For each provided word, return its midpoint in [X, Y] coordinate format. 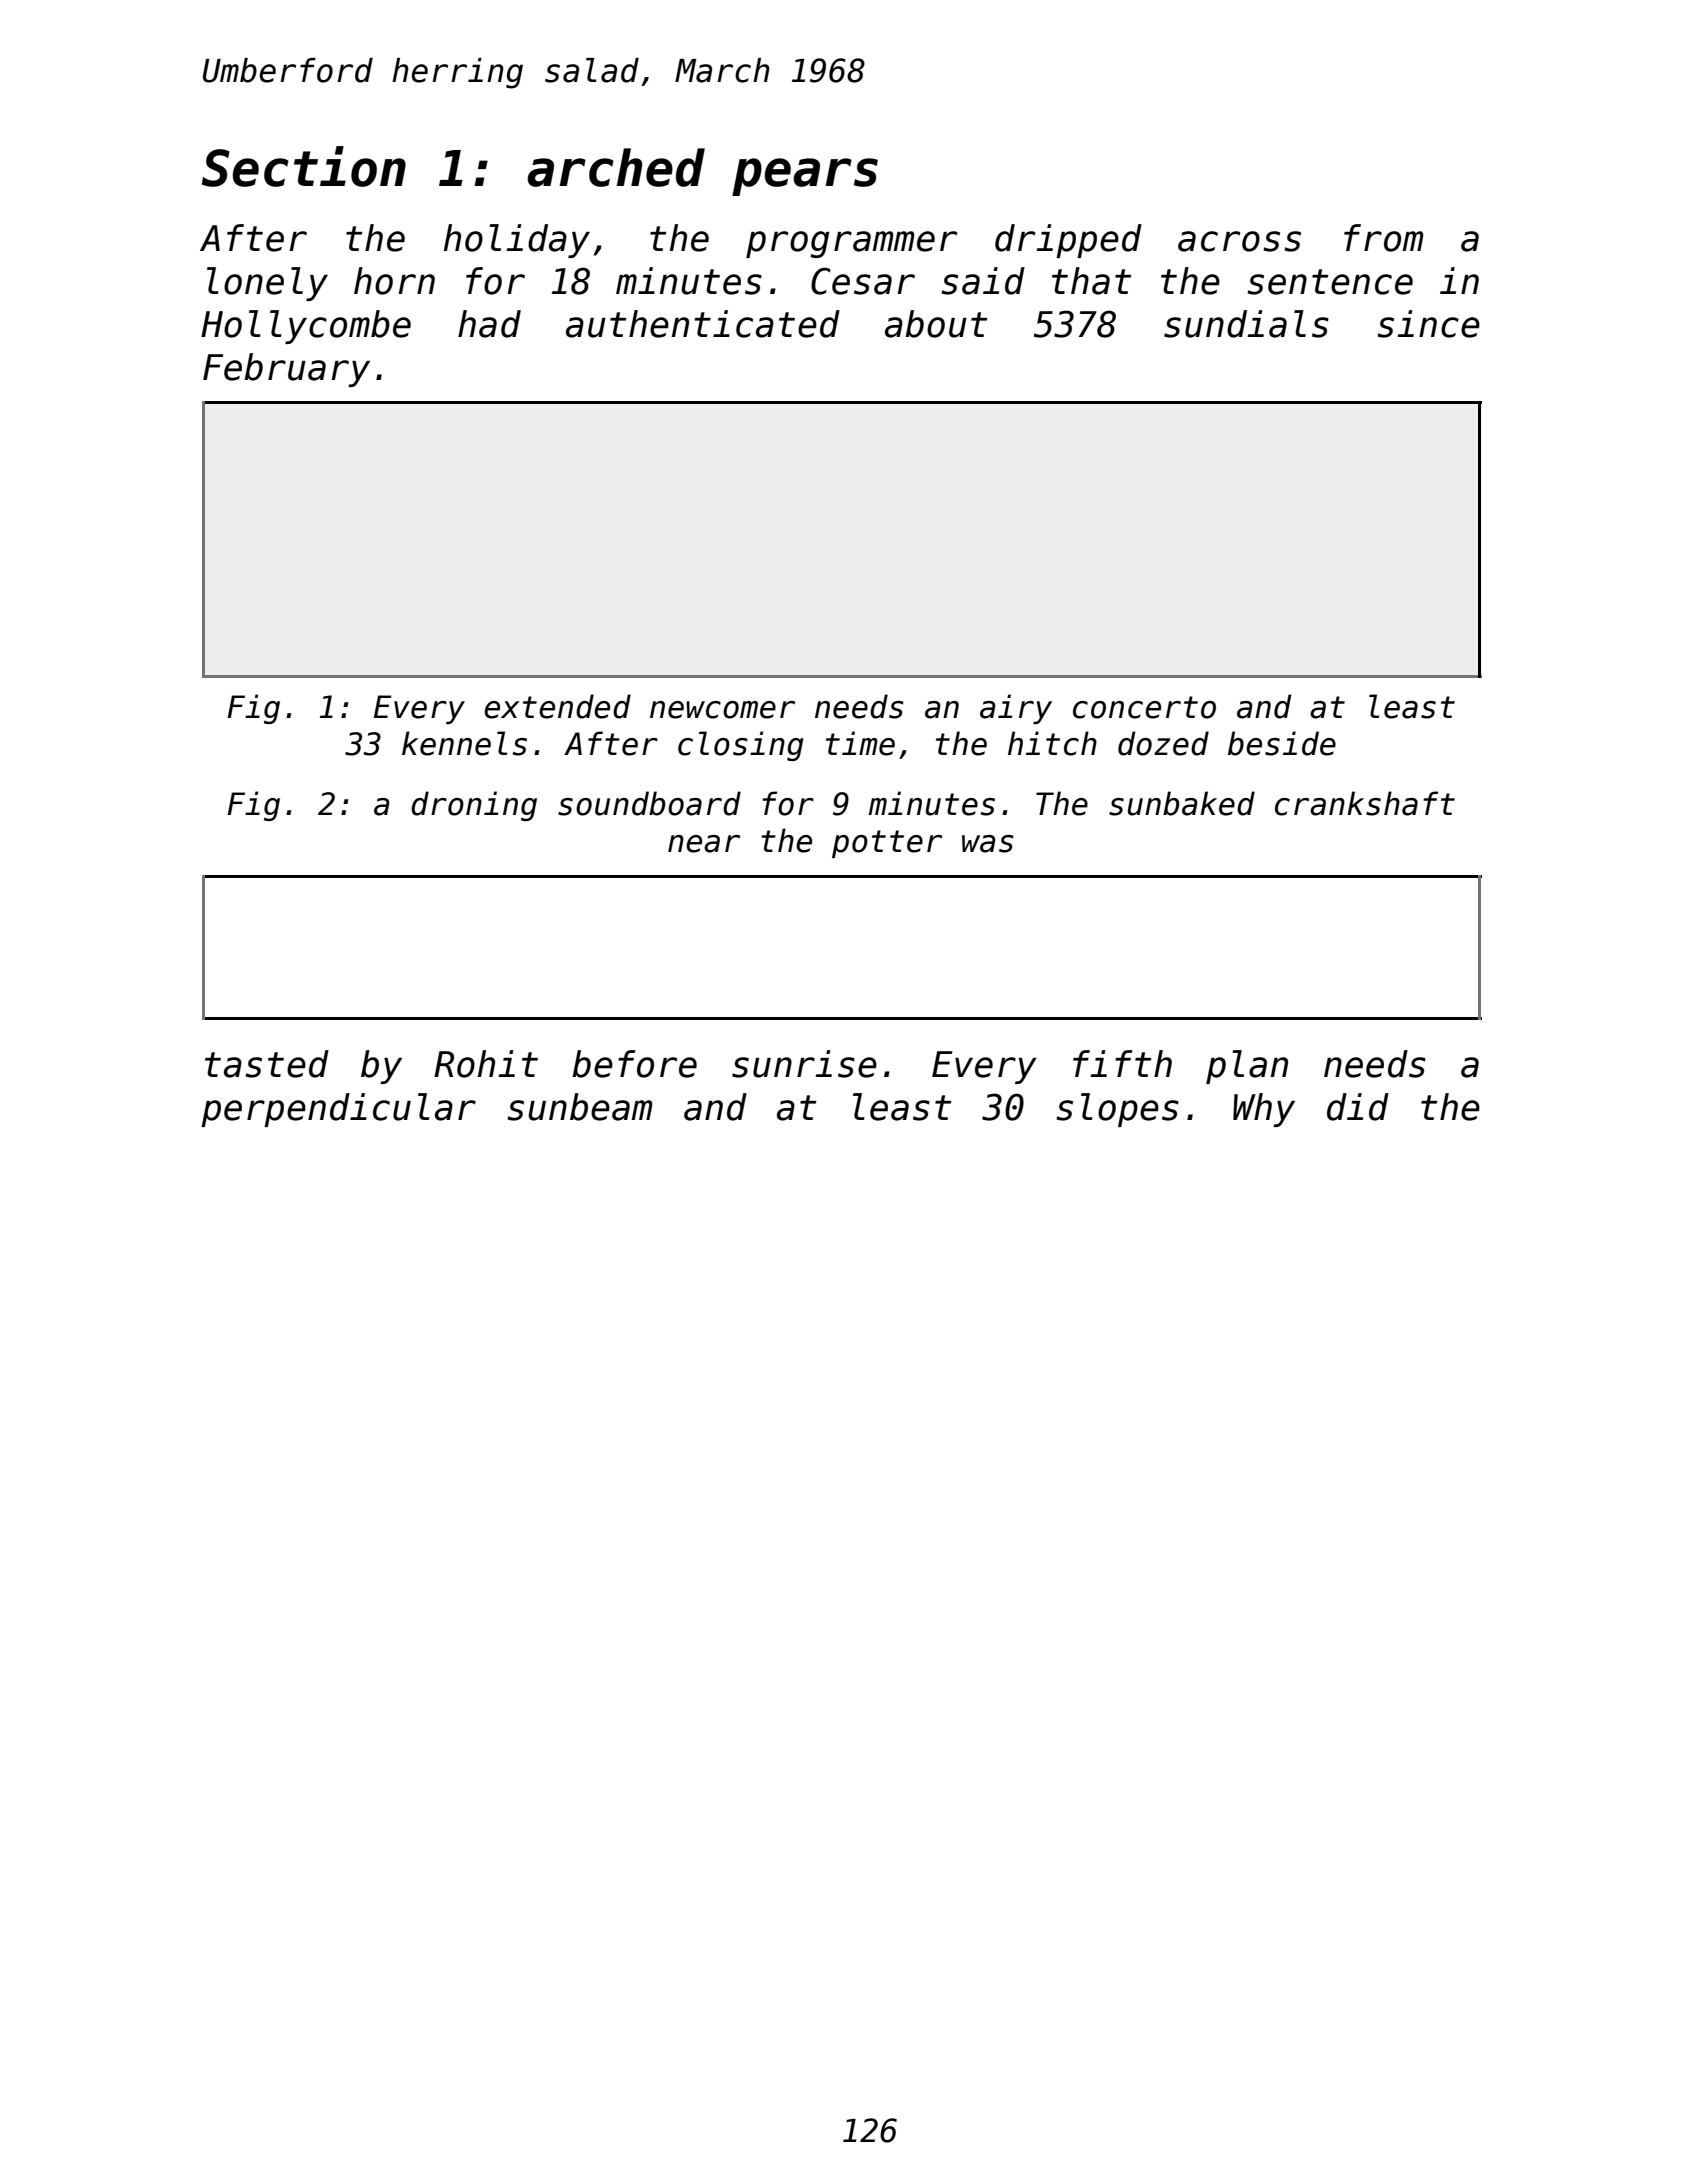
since [1428, 324]
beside [1282, 743]
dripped [1068, 241]
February [286, 370]
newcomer [722, 710]
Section [304, 166]
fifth [1122, 1063]
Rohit [486, 1064]
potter [887, 844]
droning [474, 806]
